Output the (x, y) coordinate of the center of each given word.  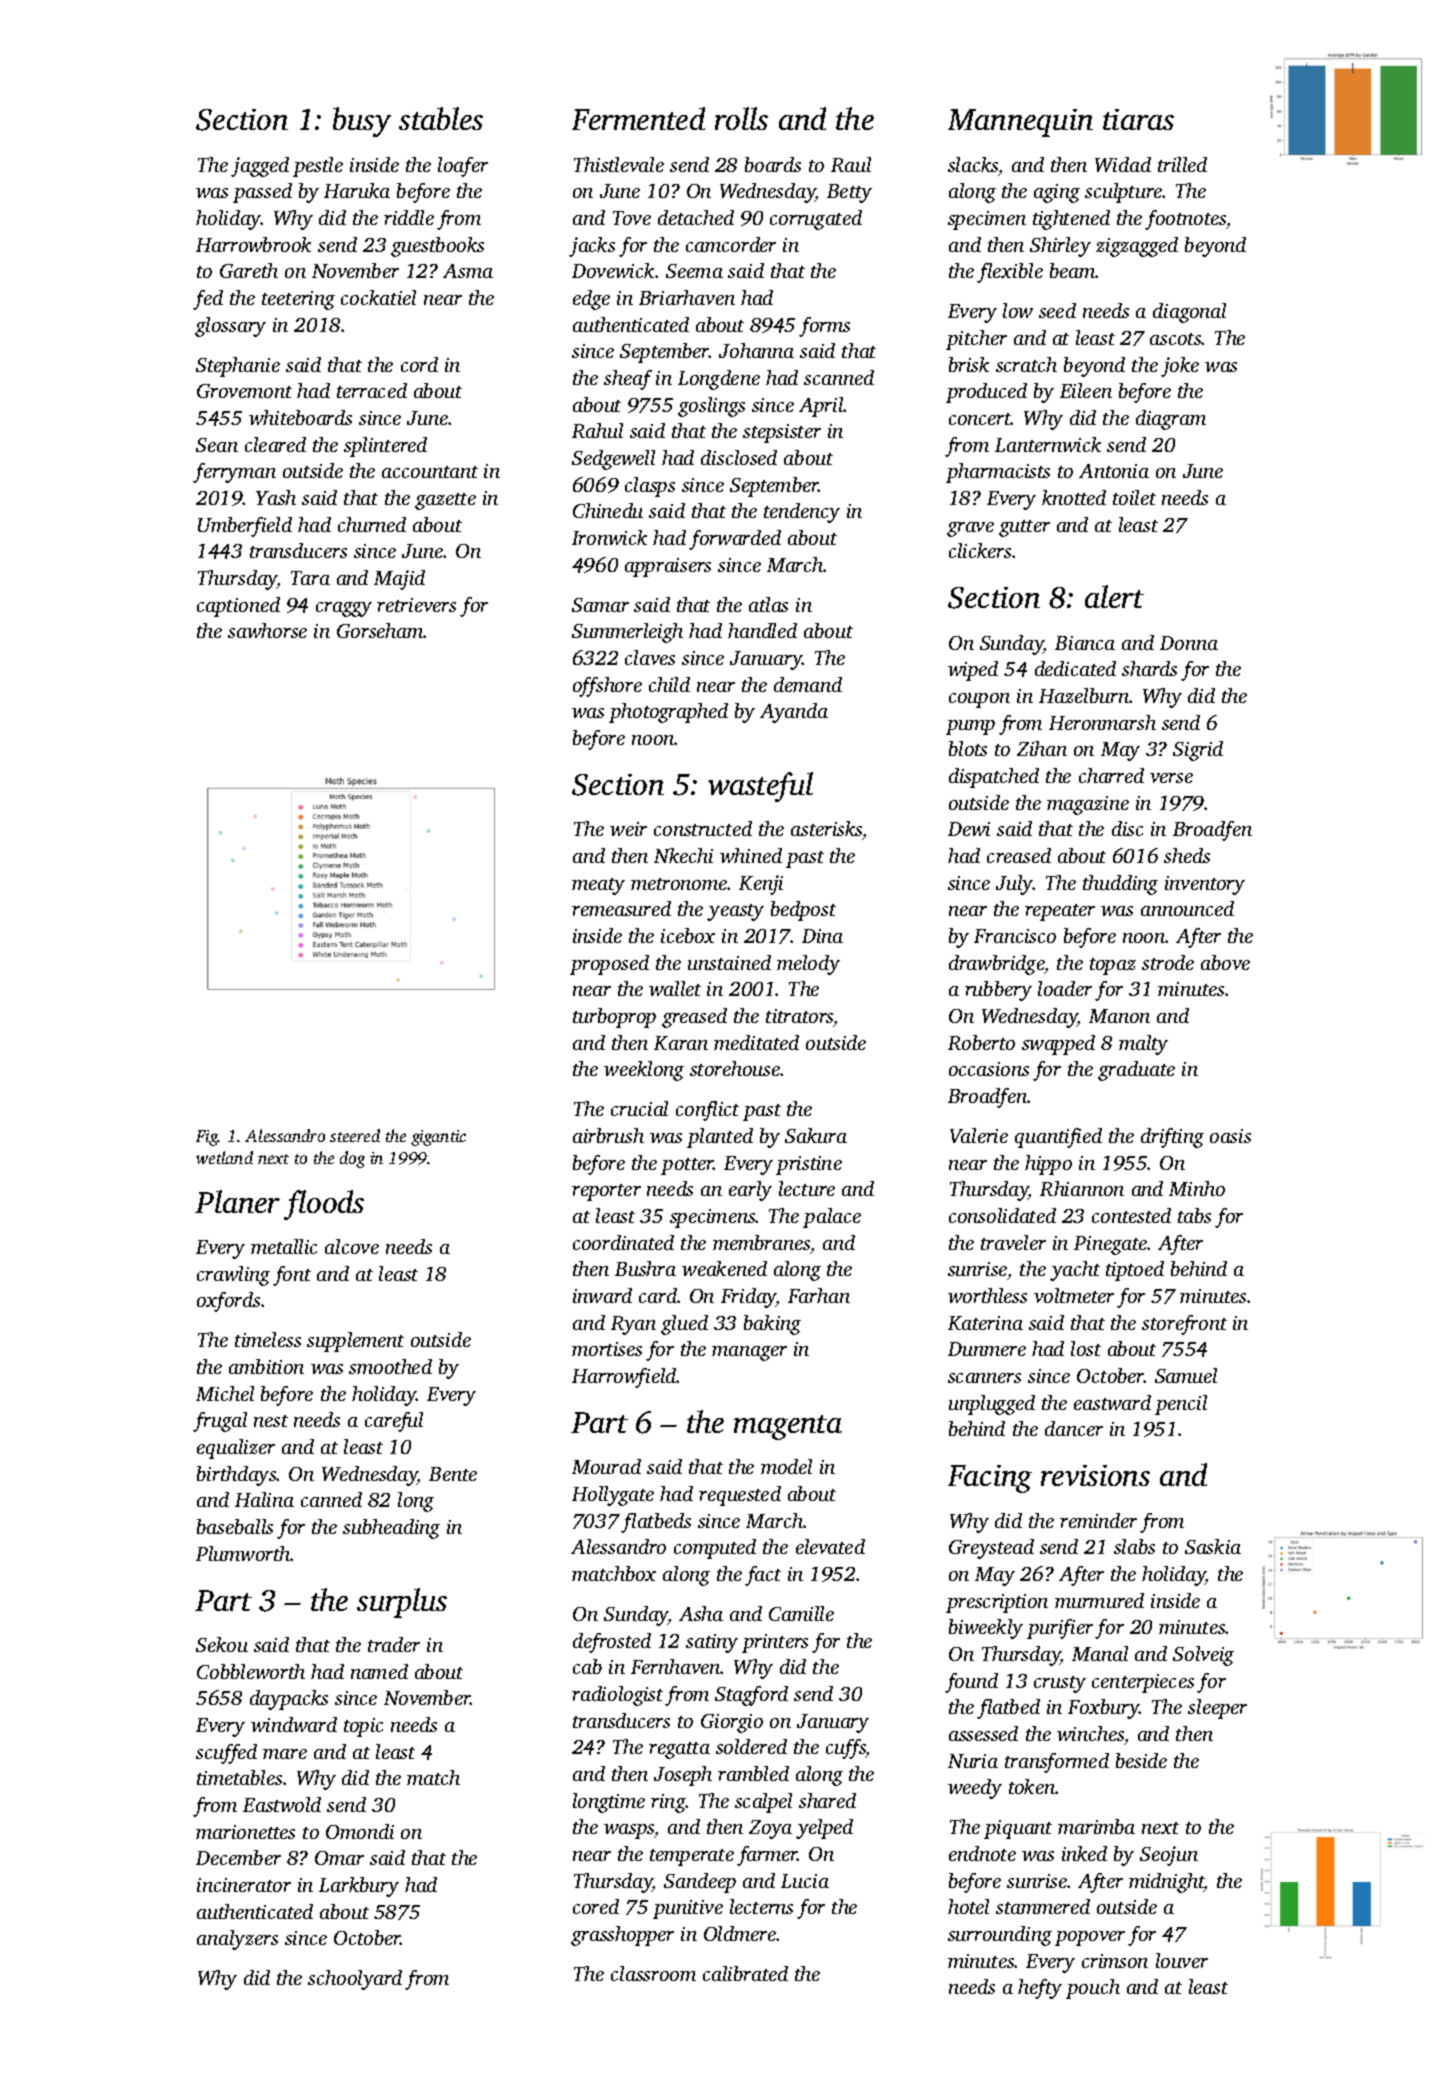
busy (362, 122)
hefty (1040, 1989)
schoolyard (355, 1980)
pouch (1093, 1989)
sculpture (1124, 193)
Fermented (638, 118)
